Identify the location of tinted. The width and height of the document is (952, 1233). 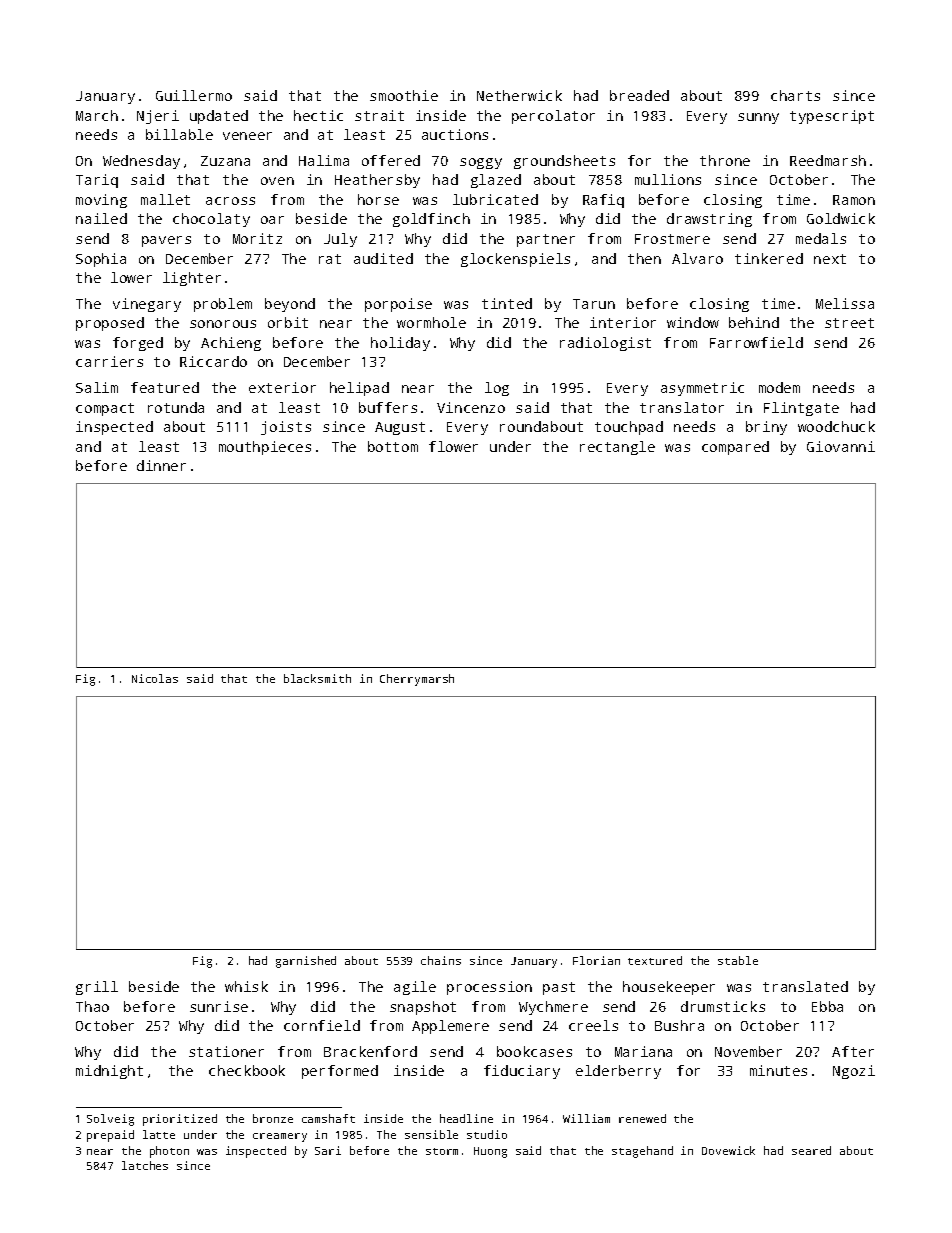
(507, 303).
